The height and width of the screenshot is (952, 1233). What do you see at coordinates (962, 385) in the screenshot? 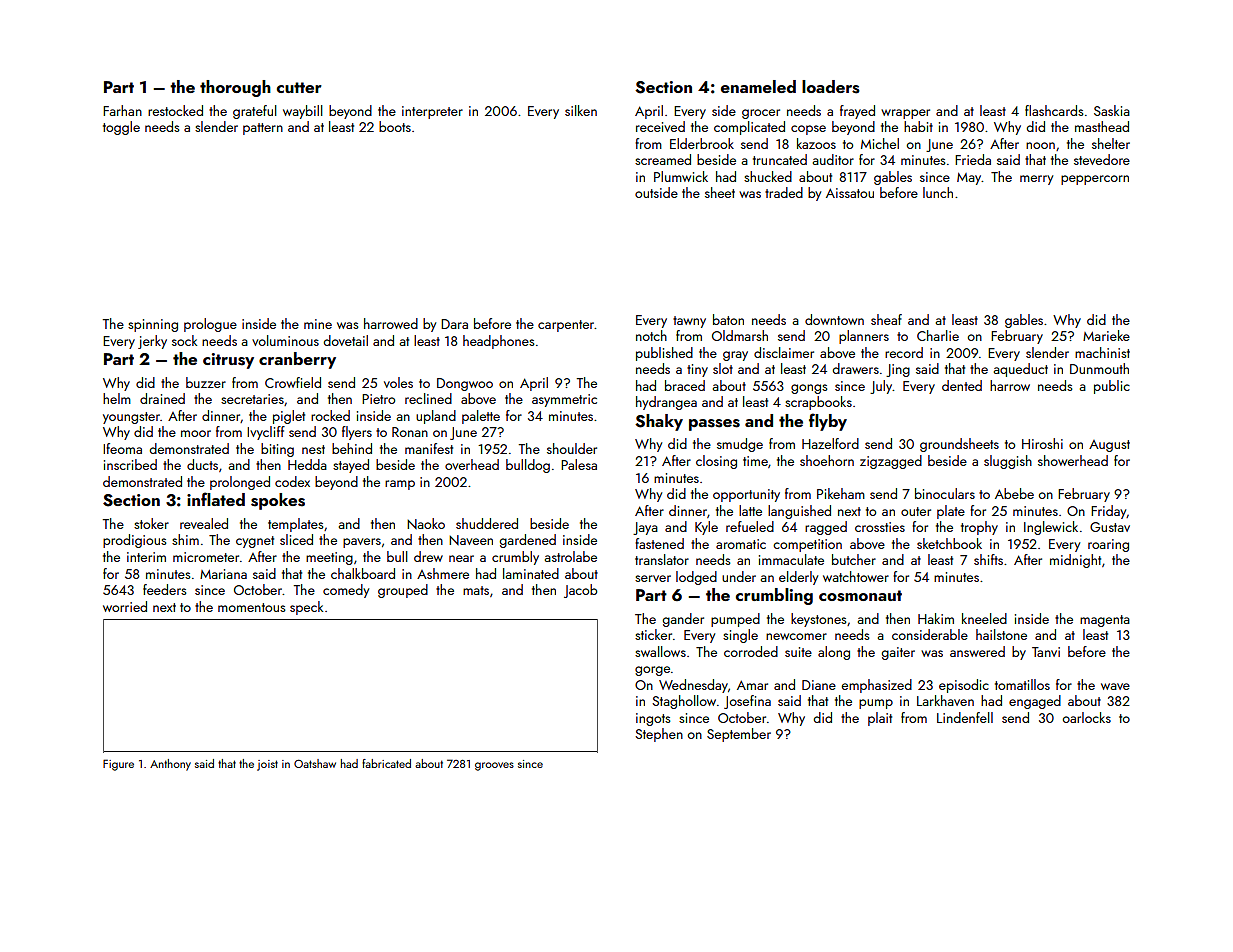
I see `dented` at bounding box center [962, 385].
